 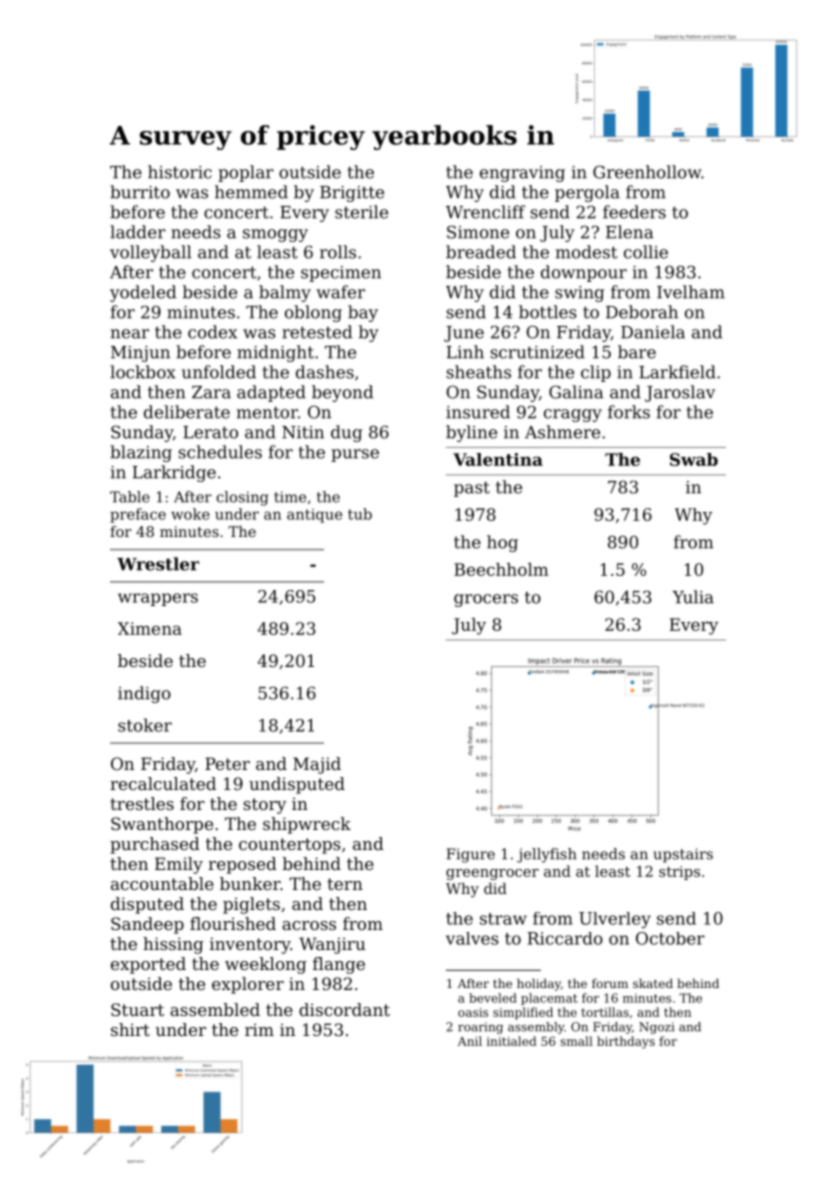 I want to click on Ivelham, so click(x=691, y=292).
